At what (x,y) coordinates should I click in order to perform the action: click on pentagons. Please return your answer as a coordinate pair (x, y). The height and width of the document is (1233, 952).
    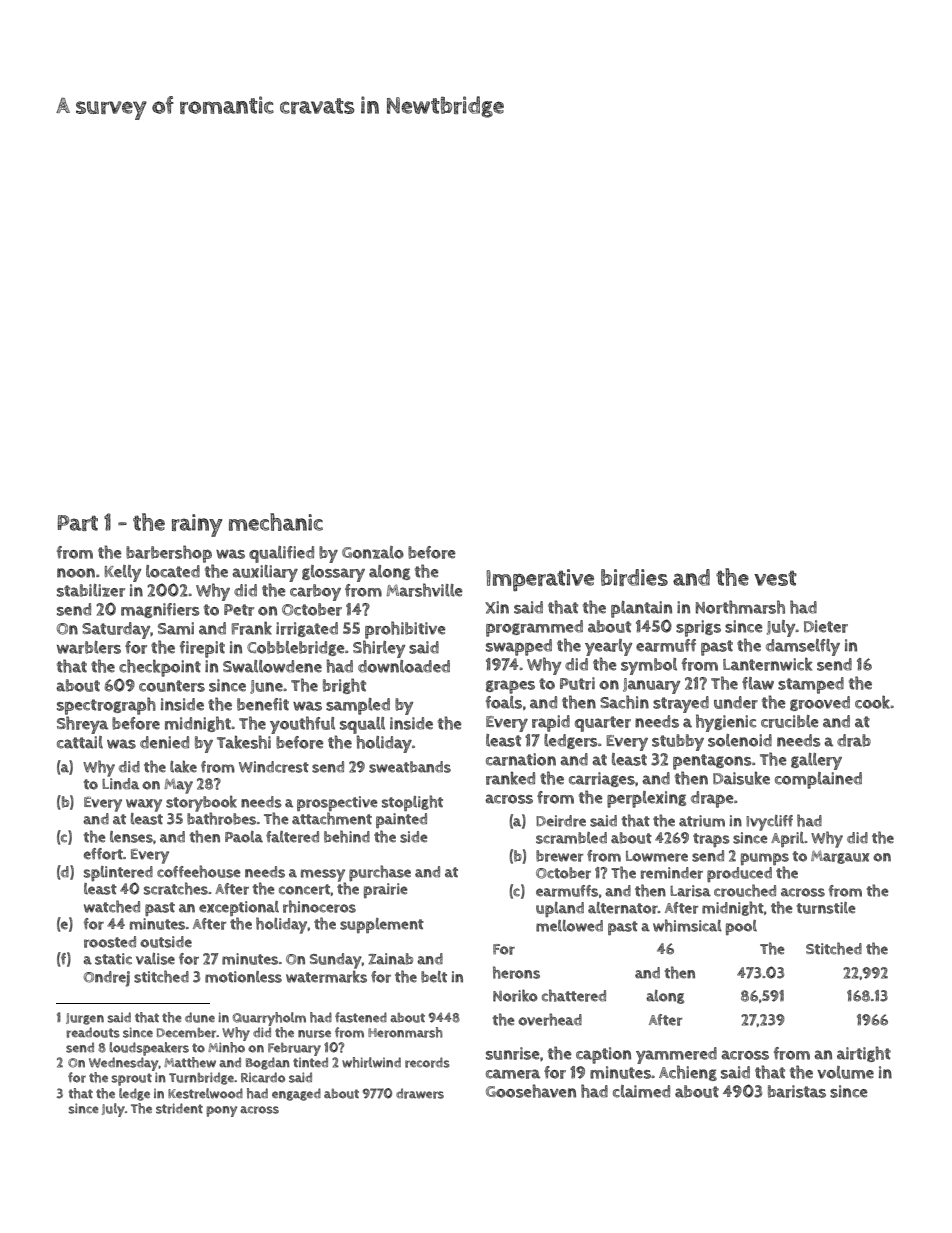
    Looking at the image, I should click on (712, 762).
